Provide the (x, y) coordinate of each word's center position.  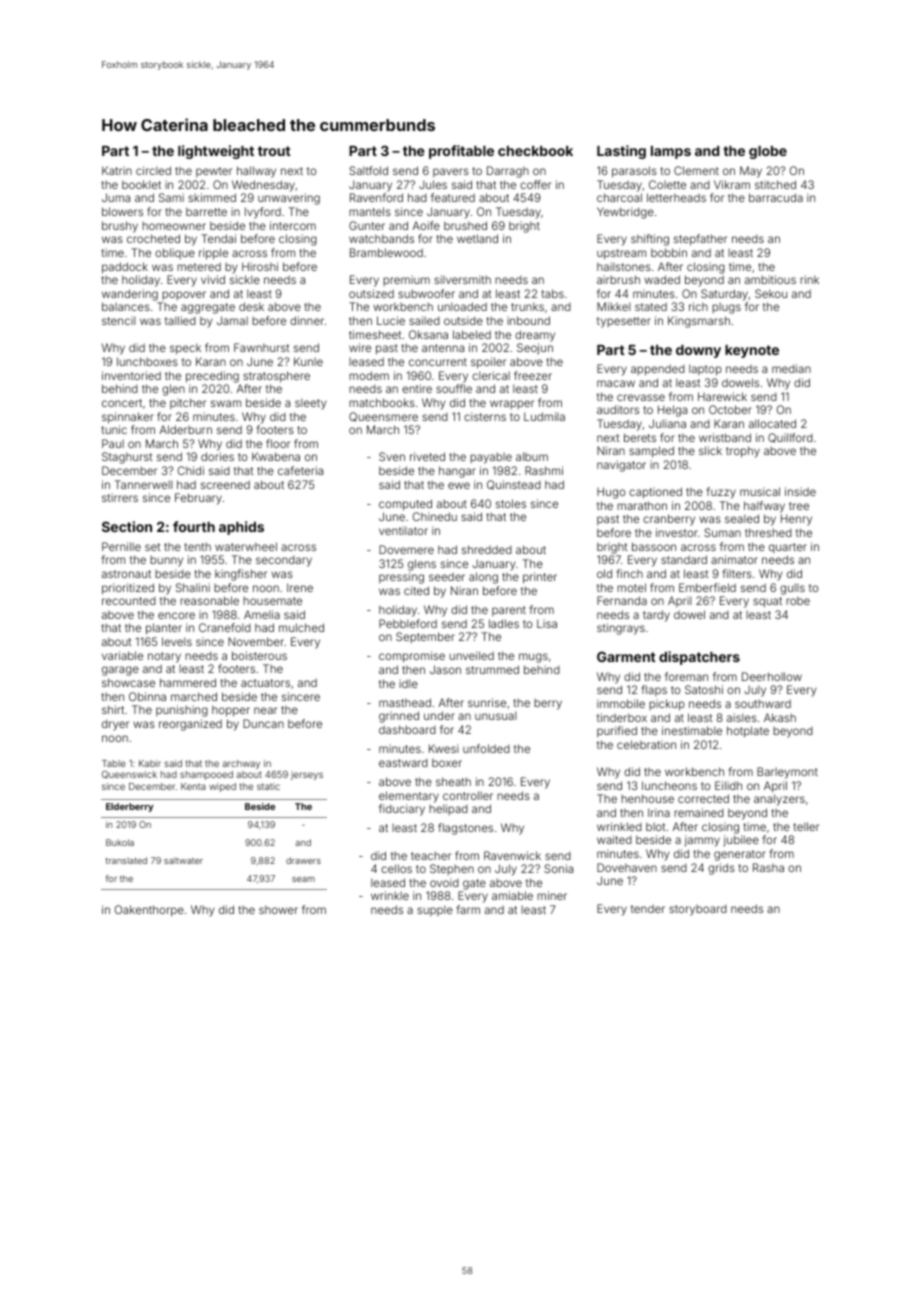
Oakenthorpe (149, 911)
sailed (424, 320)
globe (768, 152)
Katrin (117, 170)
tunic (114, 429)
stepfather (700, 240)
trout (274, 151)
